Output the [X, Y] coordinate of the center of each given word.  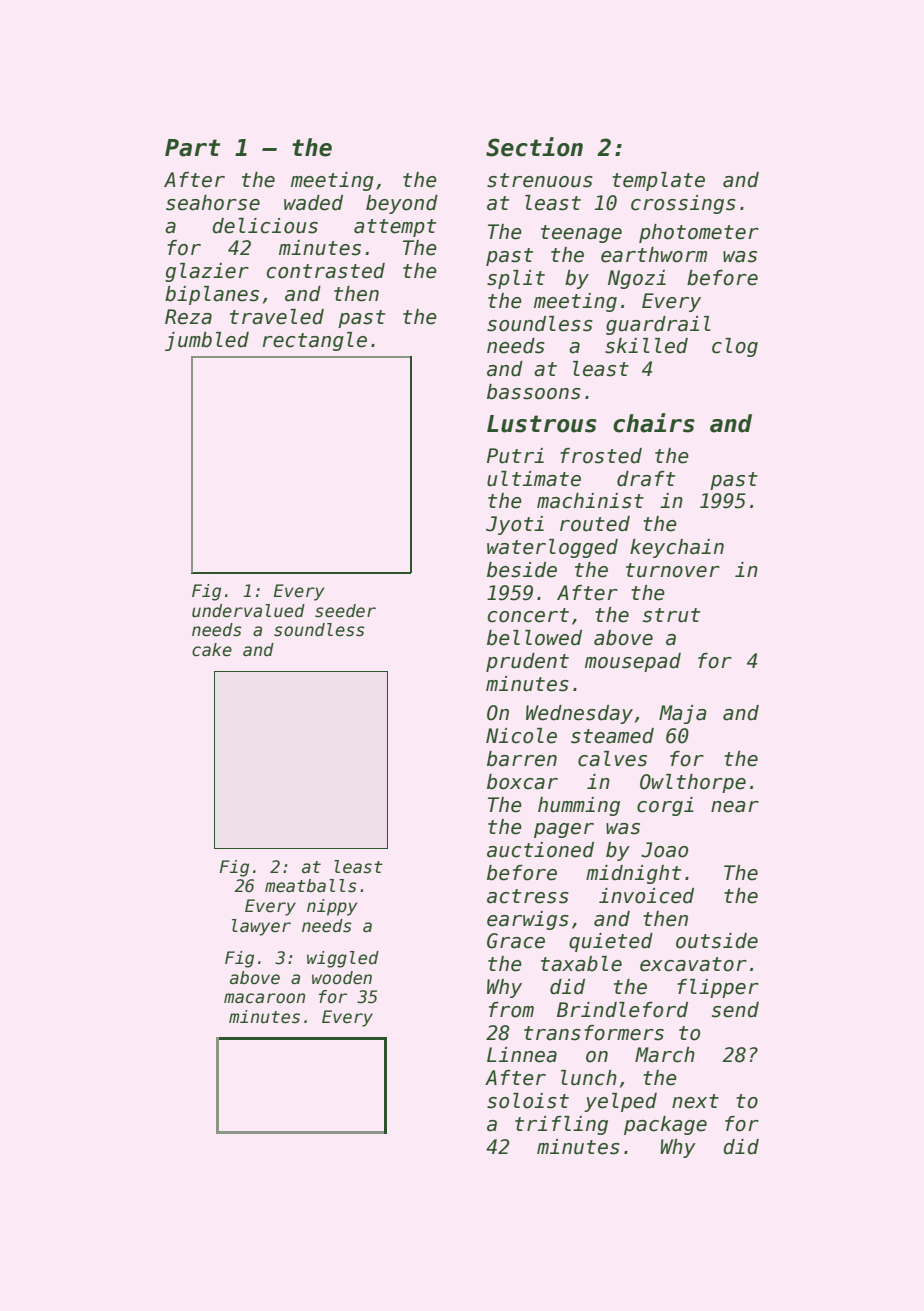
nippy [332, 907]
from [511, 1010]
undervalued [248, 611]
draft [646, 479]
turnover [673, 570]
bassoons [534, 392]
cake [212, 650]
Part [192, 148]
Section [534, 147]
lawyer [261, 927]
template [658, 181]
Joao [664, 850]
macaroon [264, 998]
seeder [345, 611]
